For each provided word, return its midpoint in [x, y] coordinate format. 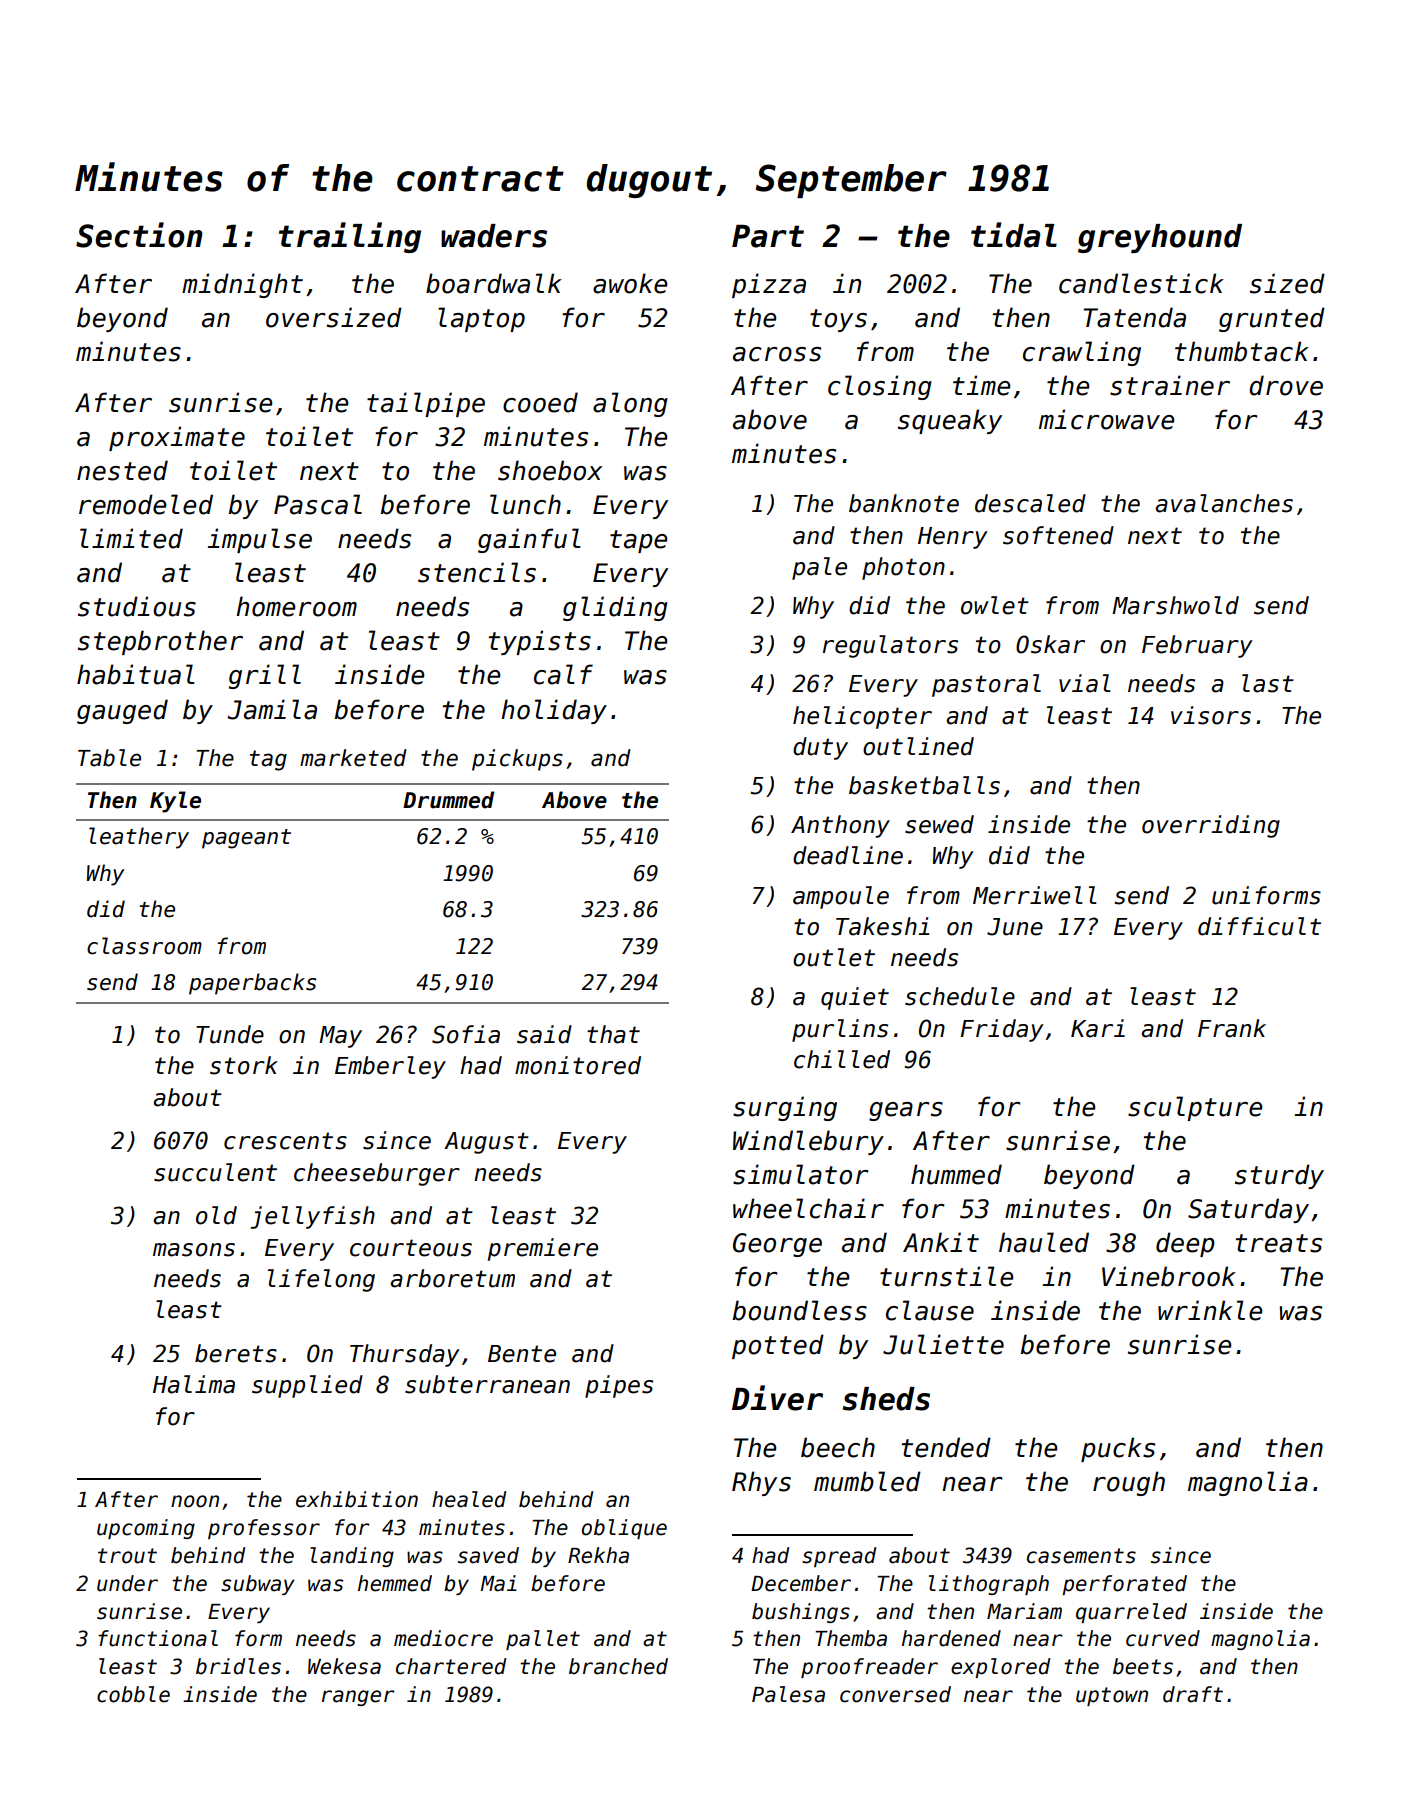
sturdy [1279, 1176]
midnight [242, 285]
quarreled [1131, 1613]
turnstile [946, 1276]
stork [244, 1065]
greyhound [1160, 238]
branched [618, 1666]
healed [469, 1499]
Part [768, 236]
